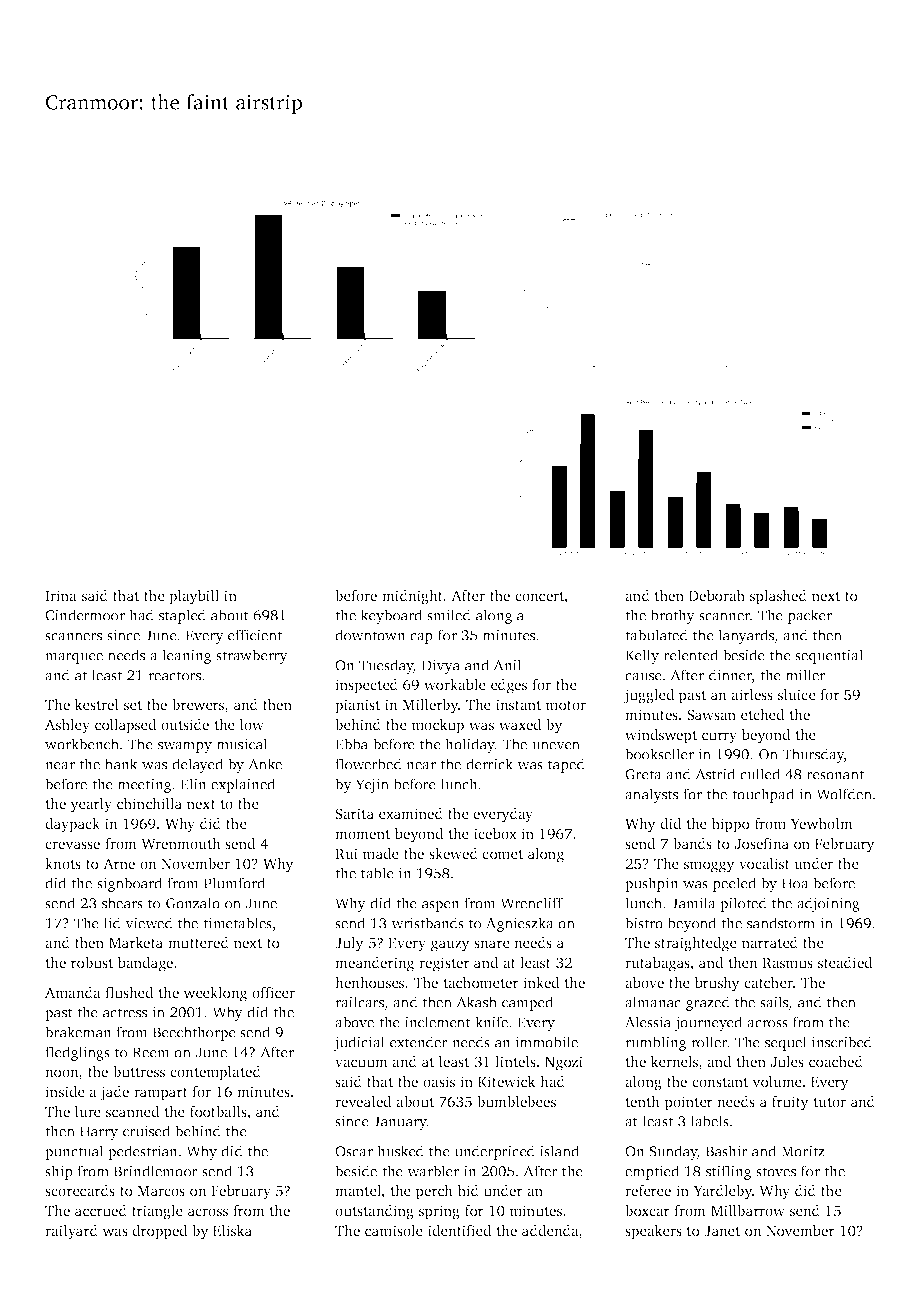 The width and height of the screenshot is (924, 1308). Describe the element at coordinates (778, 597) in the screenshot. I see `splashed` at that location.
